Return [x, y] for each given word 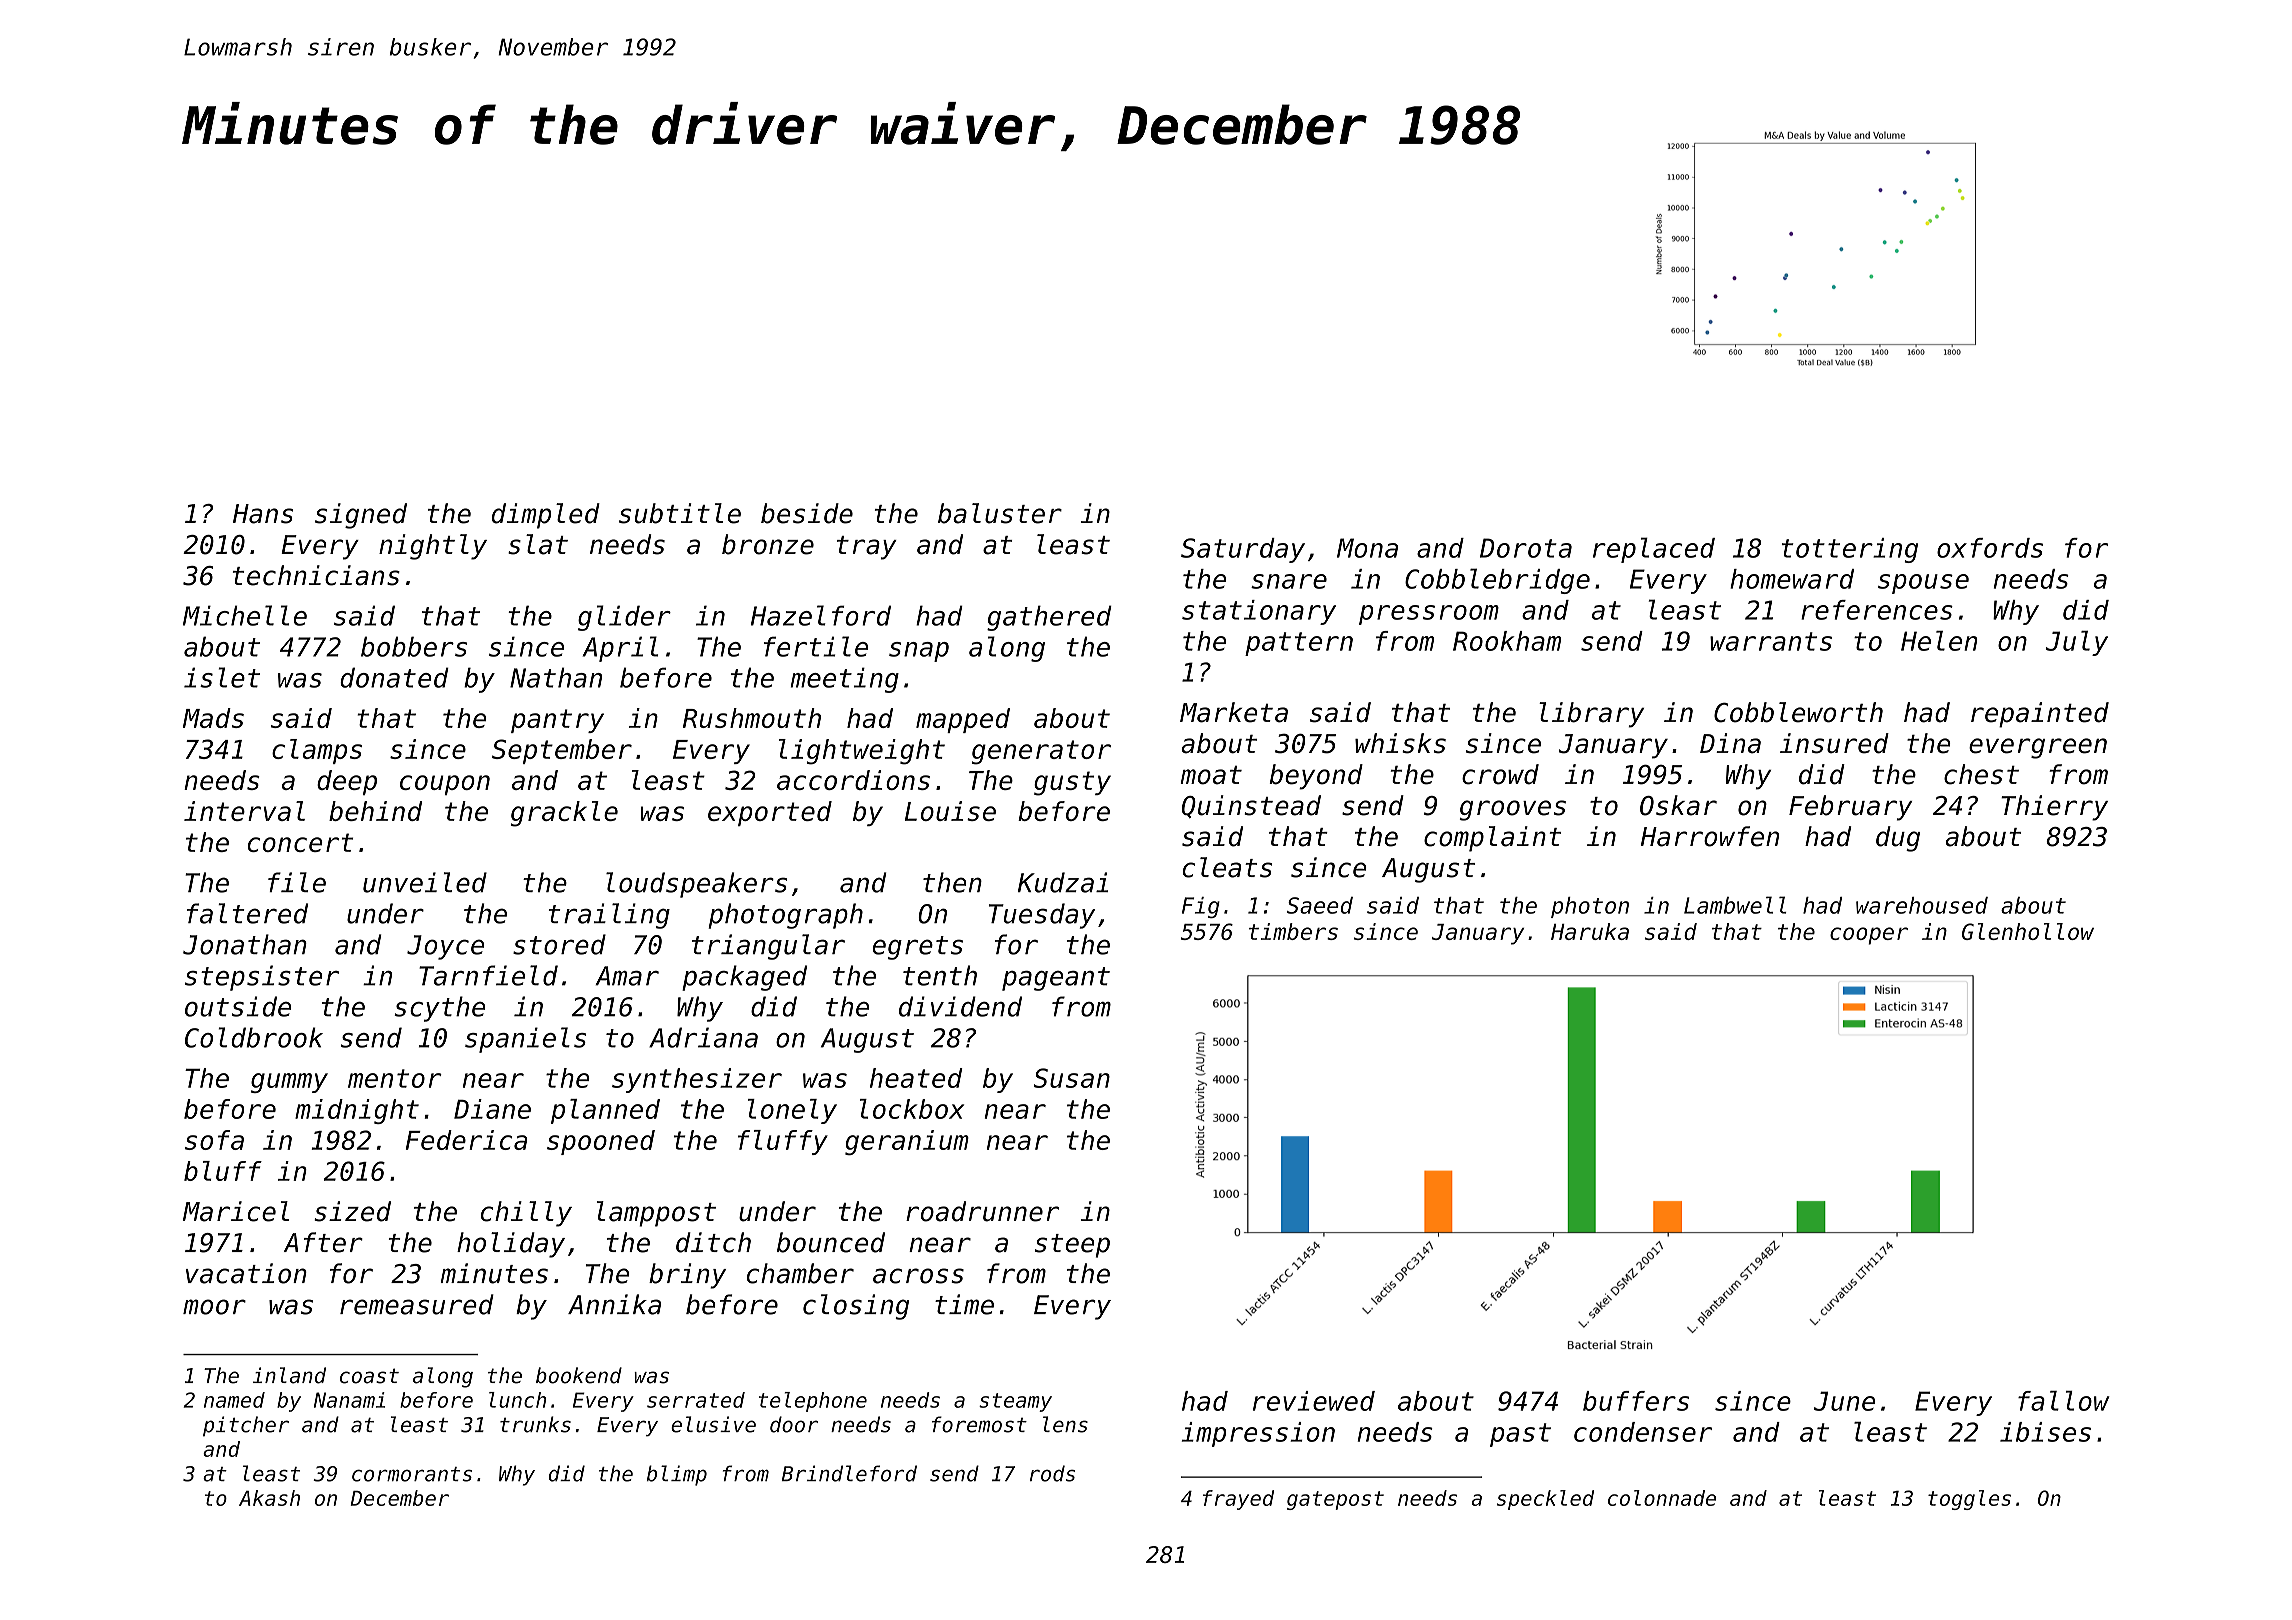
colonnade [1662, 1498]
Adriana [703, 1037]
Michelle [245, 615]
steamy [1015, 1402]
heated [916, 1078]
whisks [1400, 743]
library [1591, 715]
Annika [614, 1304]
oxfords [1990, 548]
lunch [517, 1400]
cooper [1869, 936]
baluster [1000, 513]
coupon [445, 785]
